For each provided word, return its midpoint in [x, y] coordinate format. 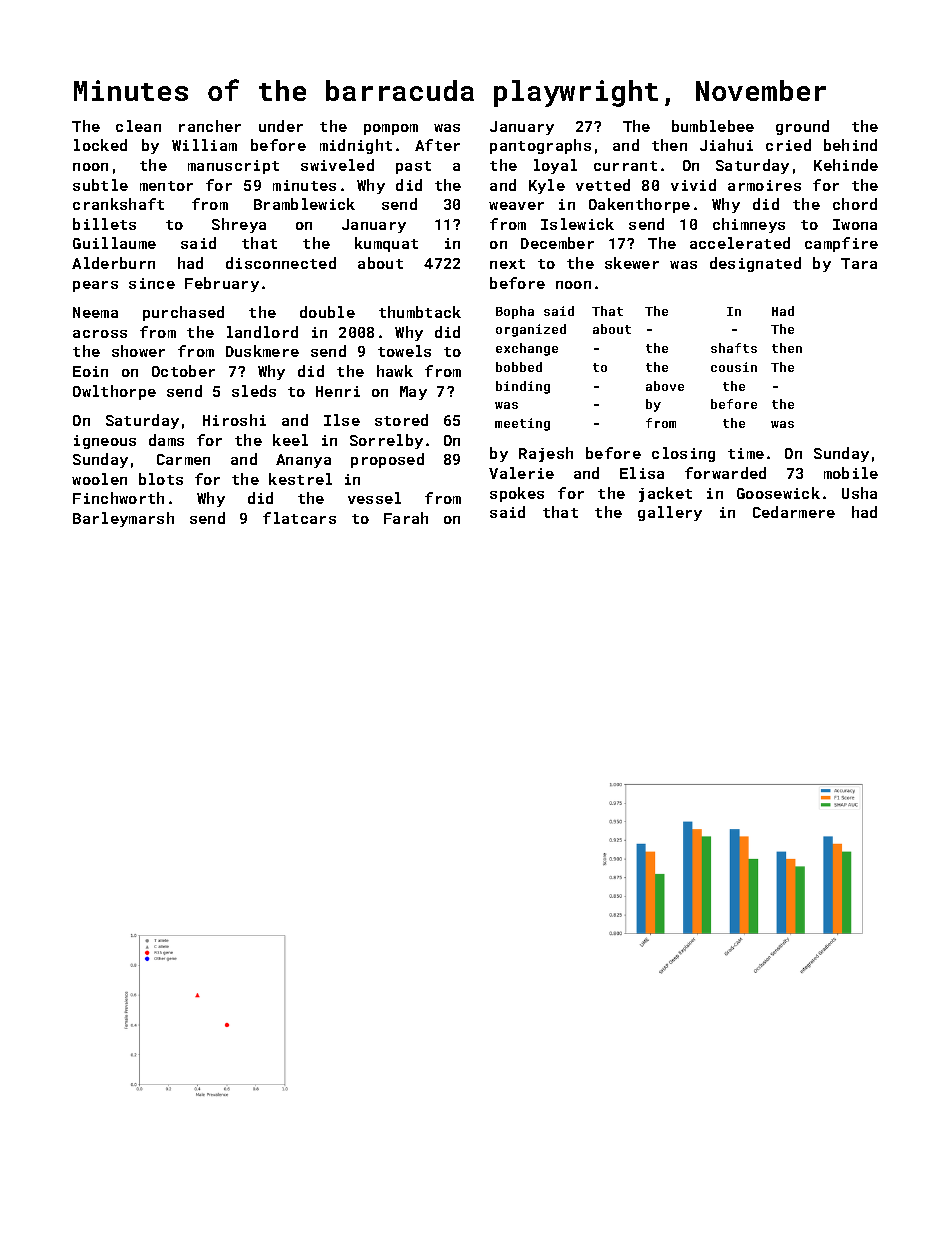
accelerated [740, 243]
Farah [406, 518]
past [413, 167]
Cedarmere [794, 512]
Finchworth [118, 498]
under [281, 126]
